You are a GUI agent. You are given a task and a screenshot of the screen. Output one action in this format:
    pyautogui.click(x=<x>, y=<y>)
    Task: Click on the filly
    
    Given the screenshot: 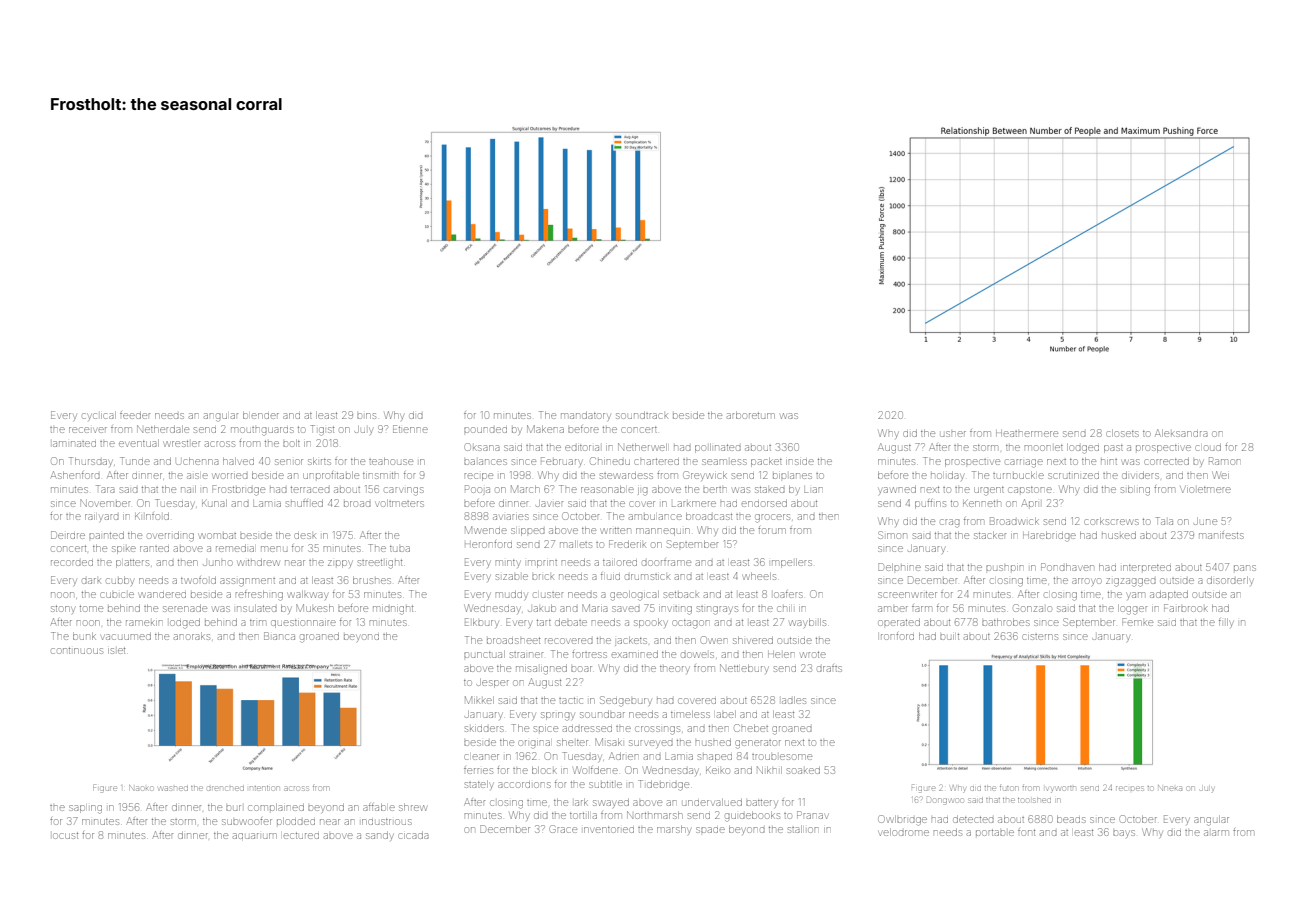 What is the action you would take?
    pyautogui.click(x=1226, y=623)
